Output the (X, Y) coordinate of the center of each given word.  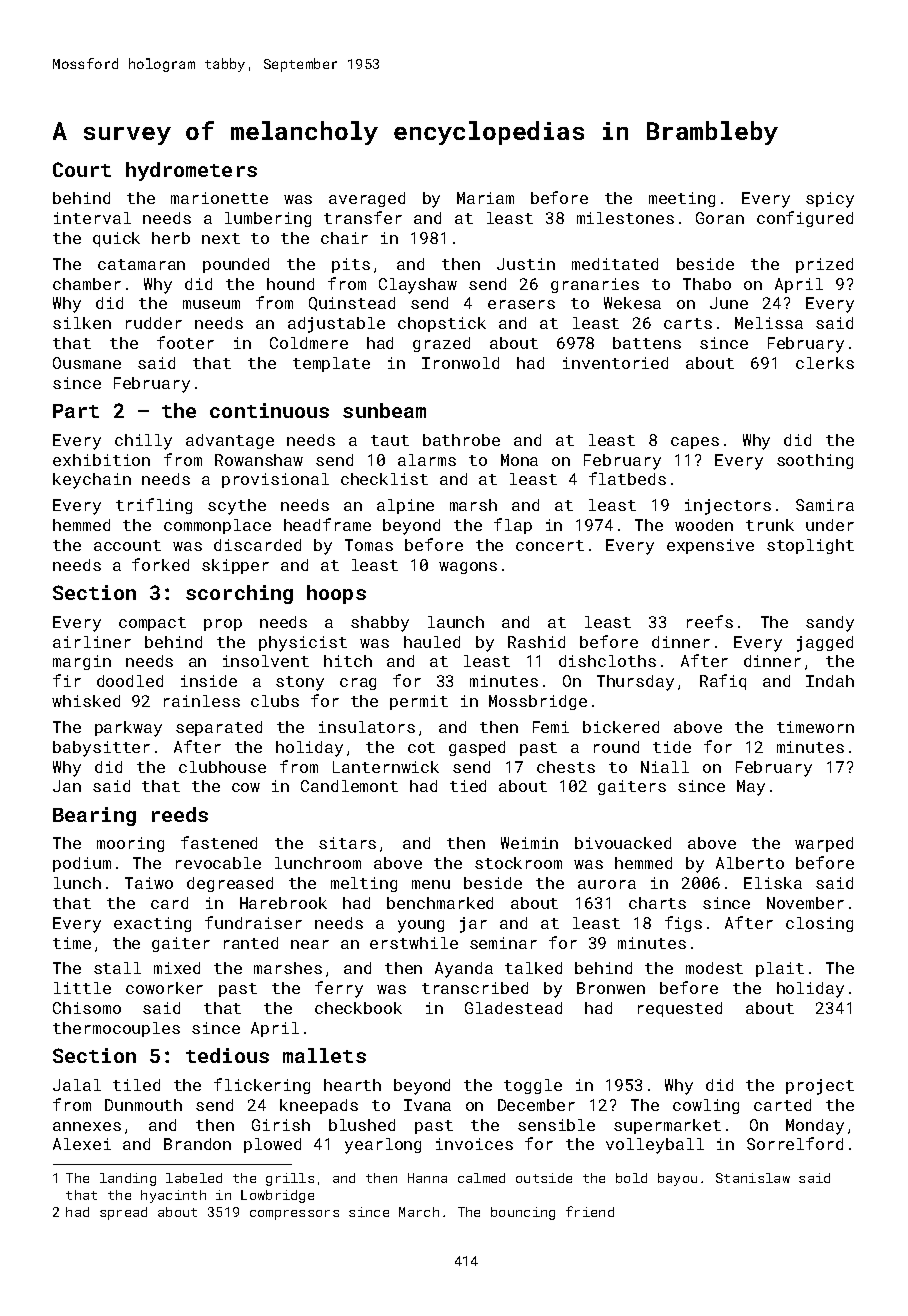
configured (805, 219)
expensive (710, 546)
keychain (92, 481)
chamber (87, 284)
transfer (363, 217)
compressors (294, 1215)
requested (680, 1009)
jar (473, 925)
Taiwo (149, 883)
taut (390, 440)
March (419, 1212)
